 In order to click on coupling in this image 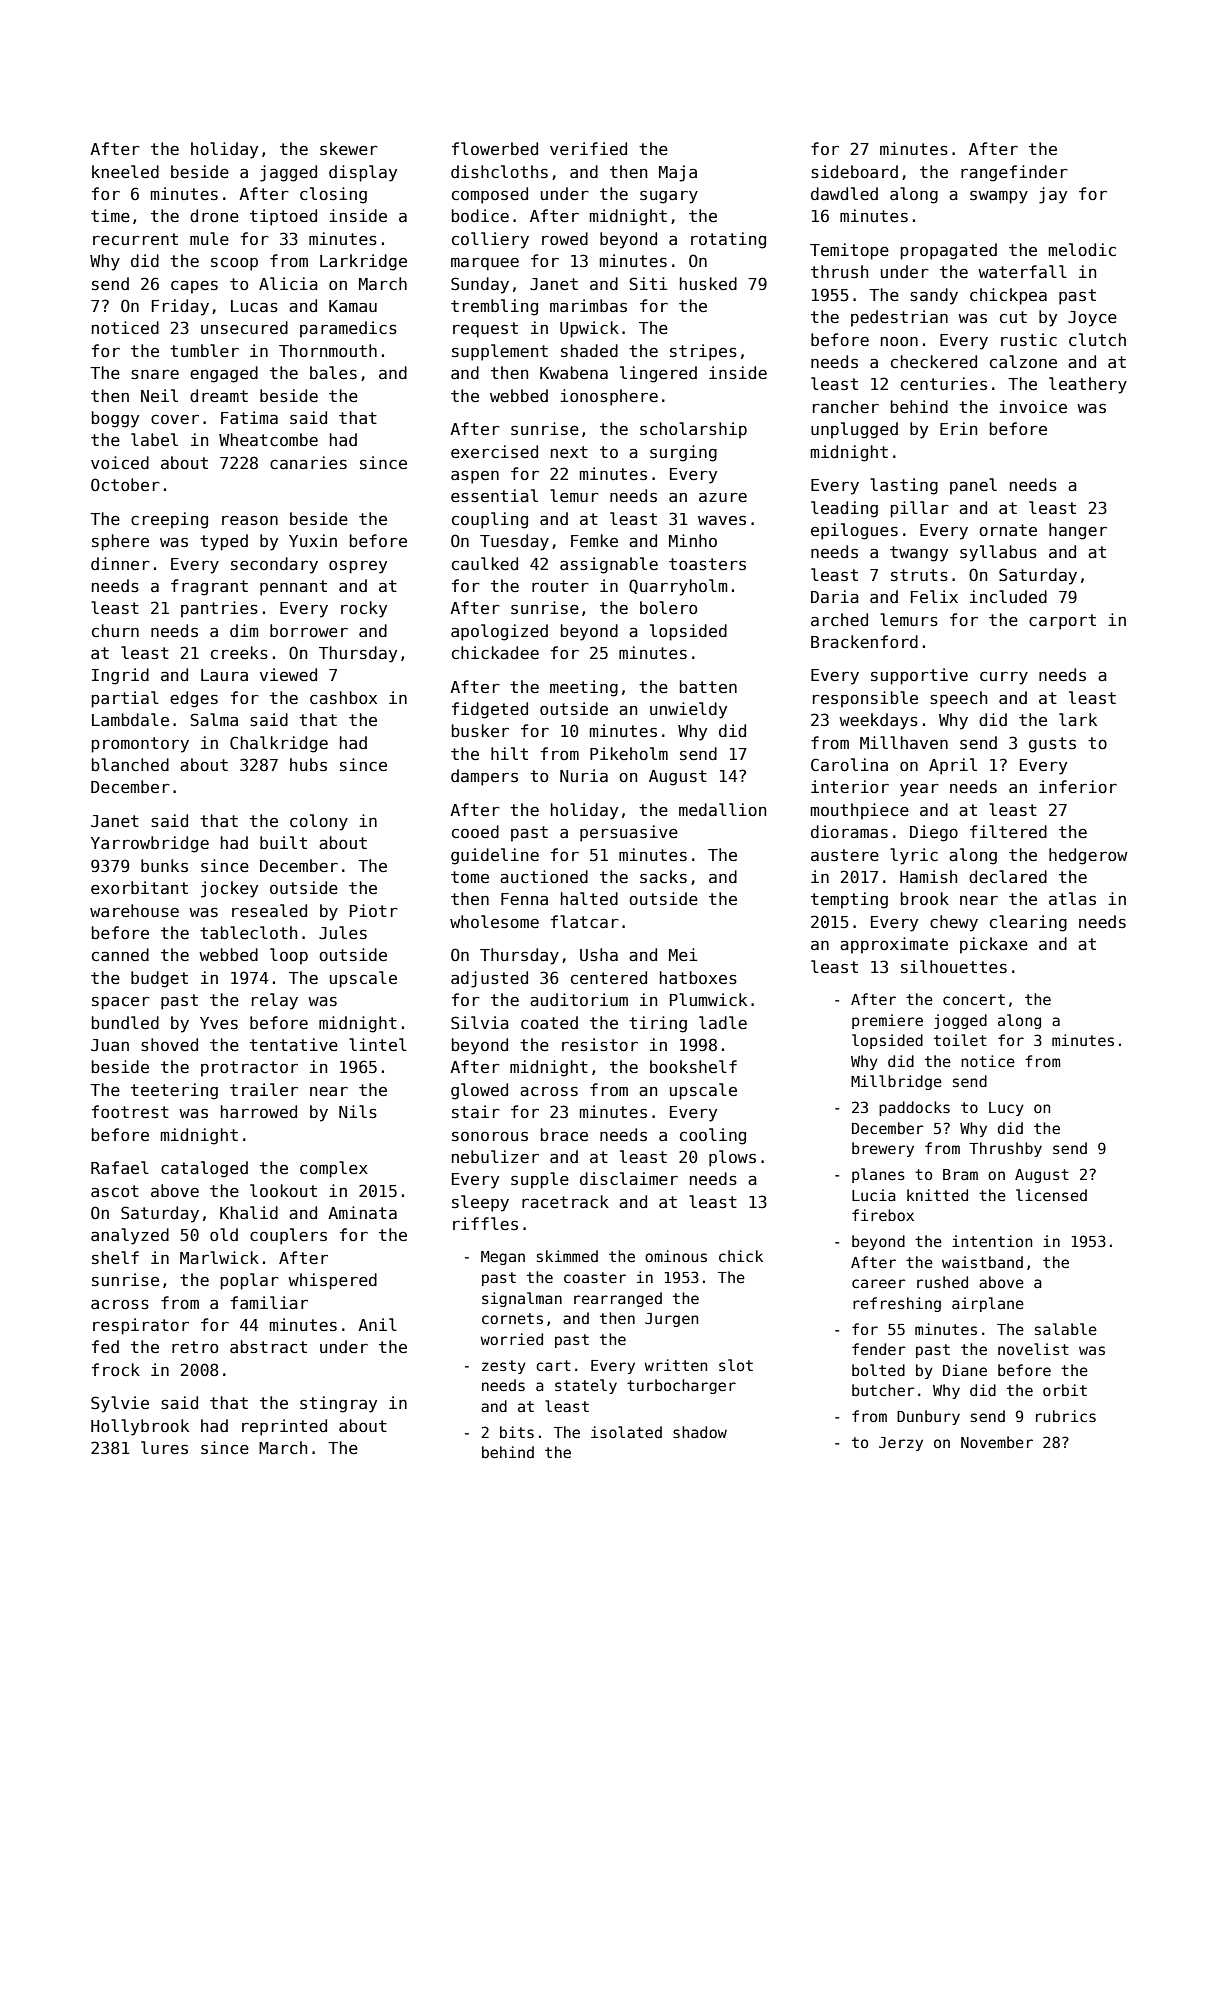, I will do `click(490, 520)`.
